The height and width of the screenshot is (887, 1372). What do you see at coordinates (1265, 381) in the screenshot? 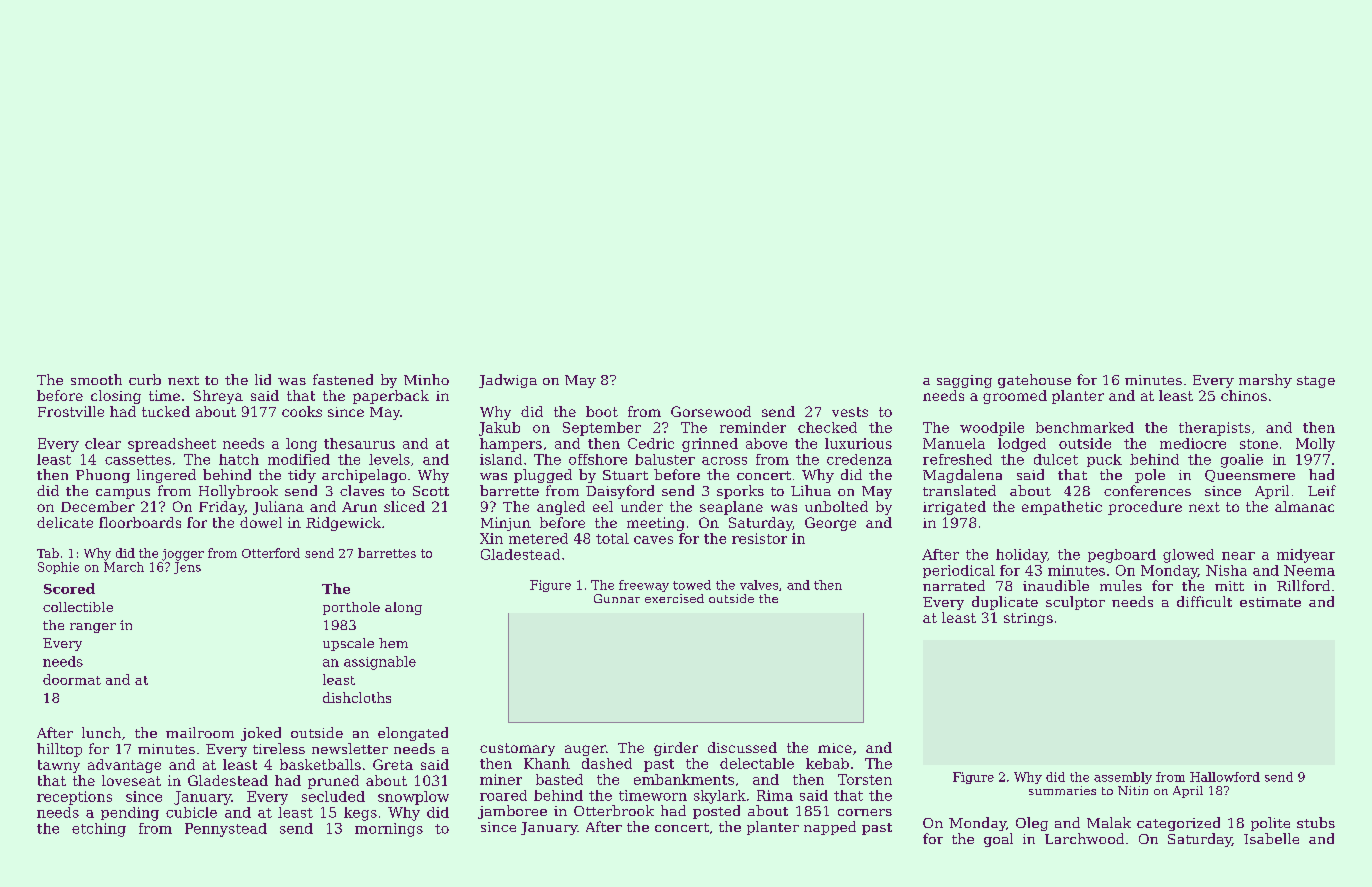
I see `marshy` at bounding box center [1265, 381].
